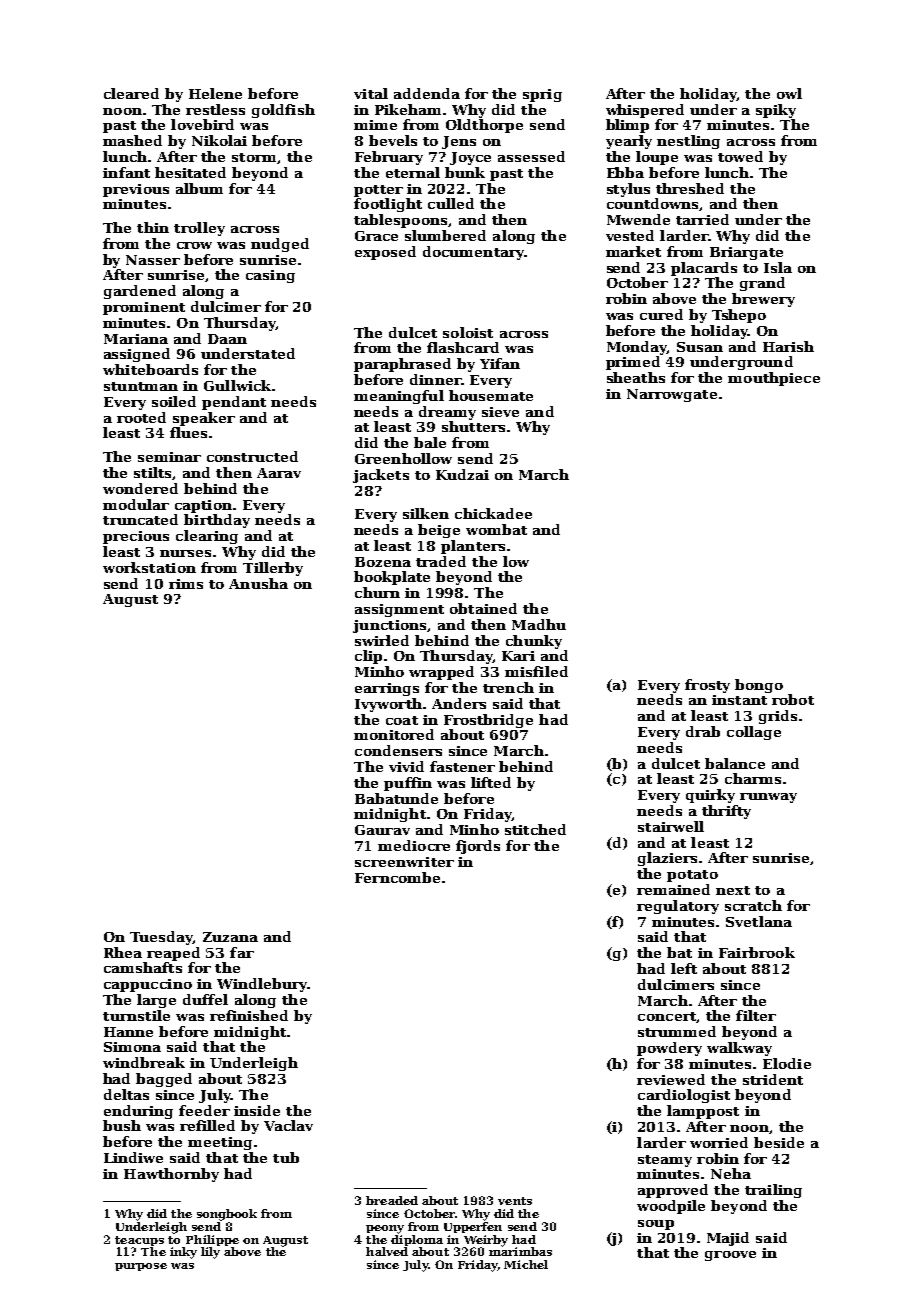  Describe the element at coordinates (249, 1015) in the screenshot. I see `refinished` at that location.
